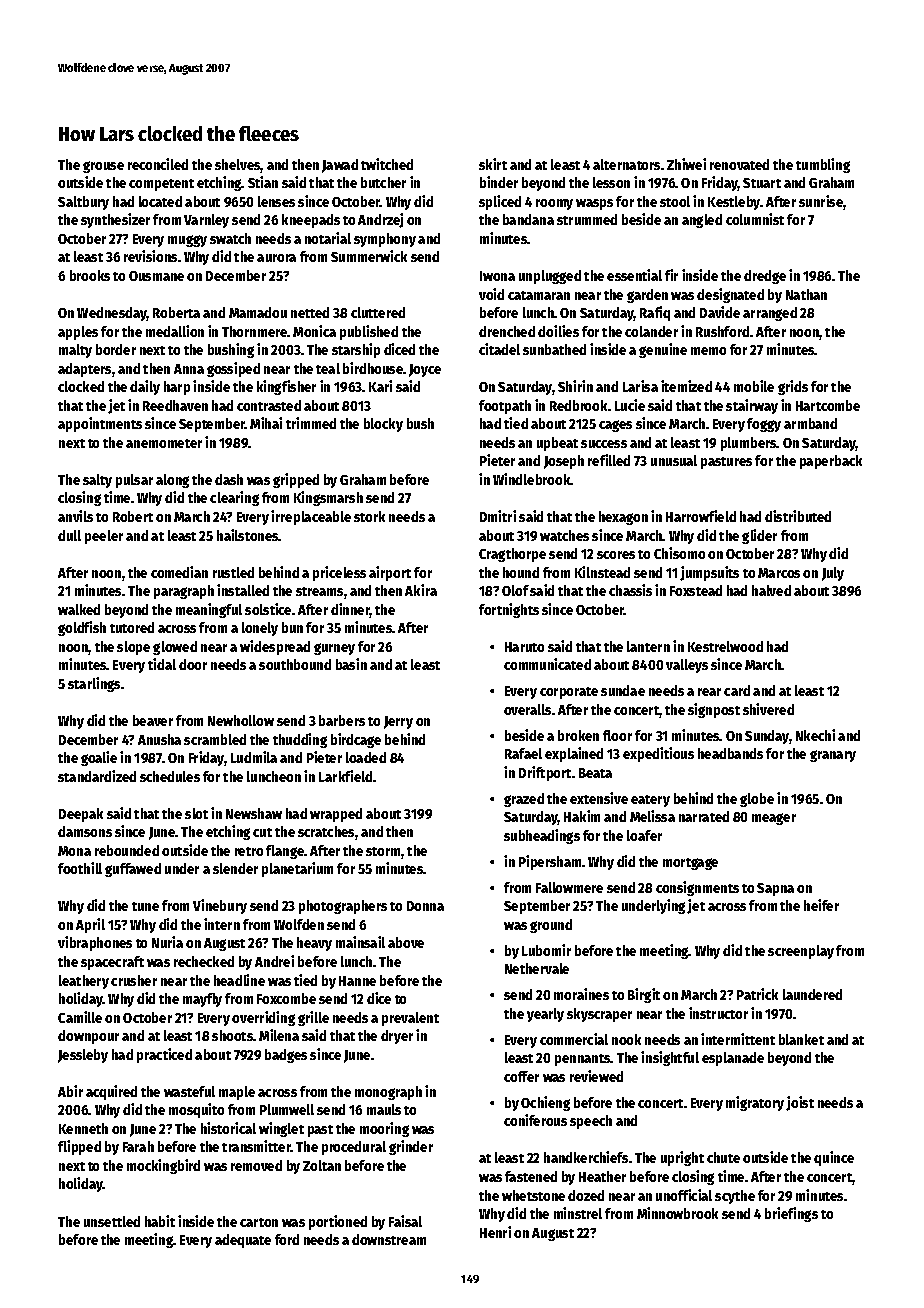 Image resolution: width=924 pixels, height=1308 pixels. Describe the element at coordinates (177, 388) in the document. I see `harp` at that location.
